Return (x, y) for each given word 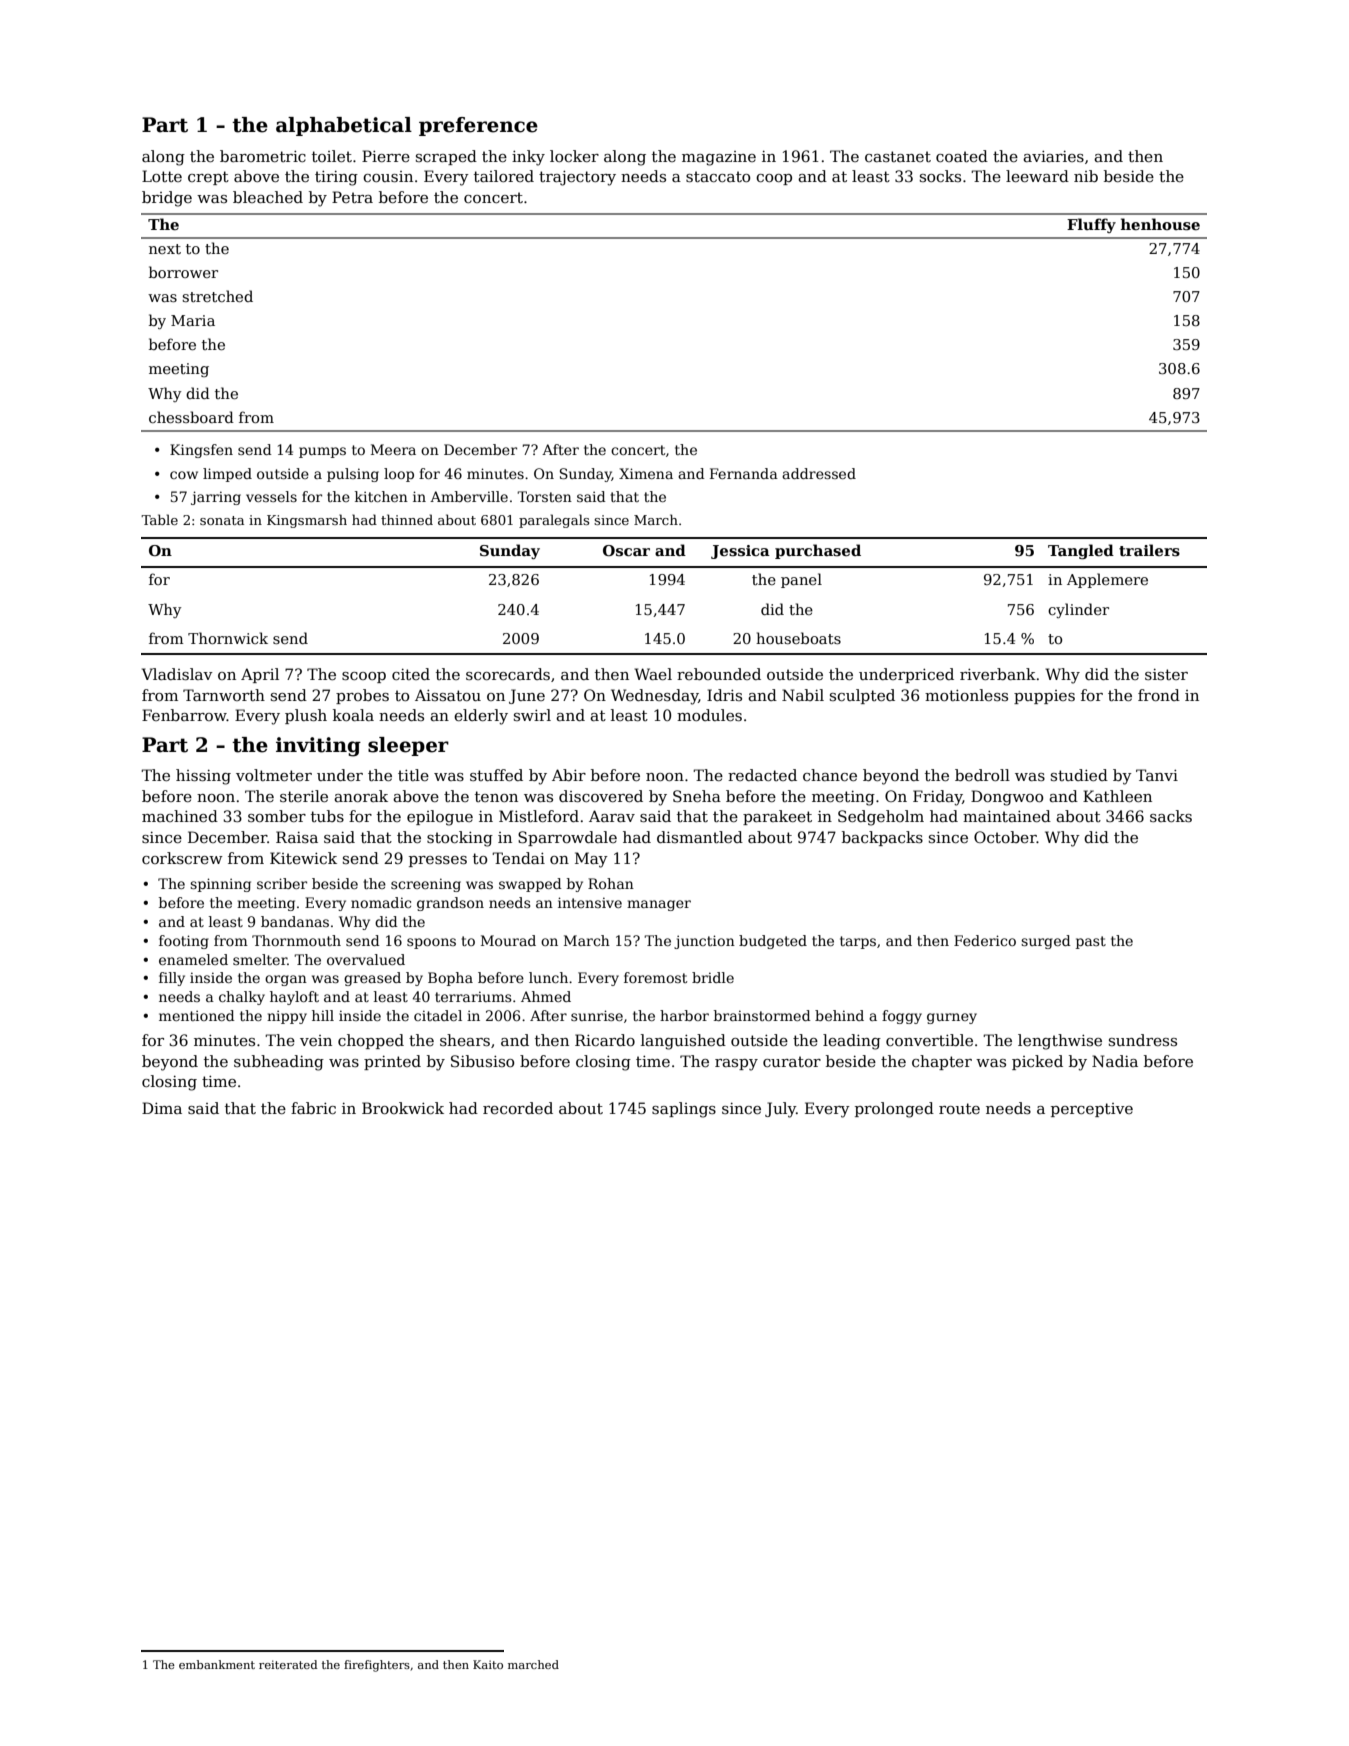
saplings (684, 1110)
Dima (162, 1108)
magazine (719, 158)
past (1091, 942)
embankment (217, 1664)
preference (478, 126)
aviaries (1053, 156)
